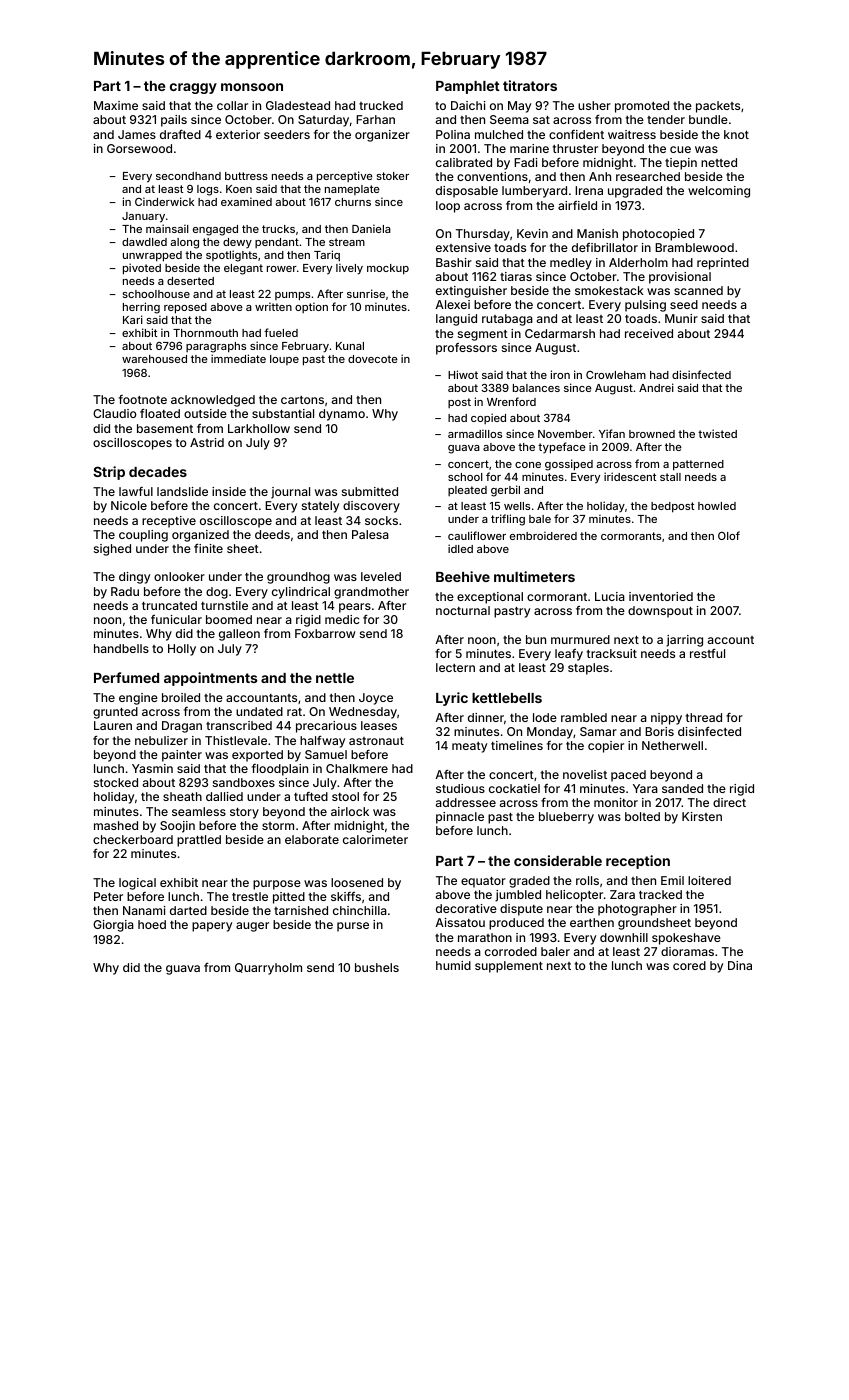 Image resolution: width=849 pixels, height=1400 pixels. What do you see at coordinates (718, 107) in the screenshot?
I see `packets` at bounding box center [718, 107].
